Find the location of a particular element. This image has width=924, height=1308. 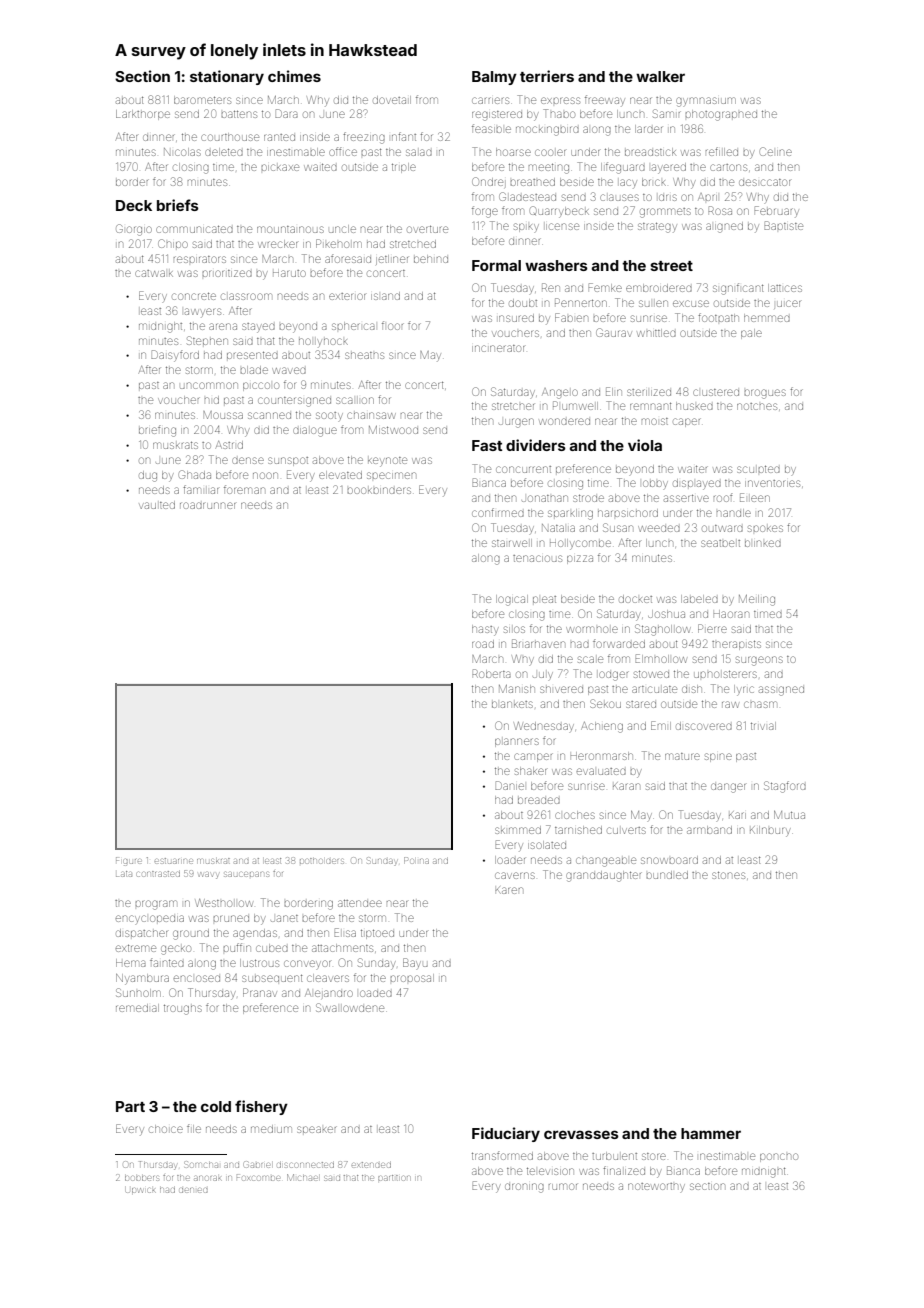

stationary is located at coordinates (227, 77).
